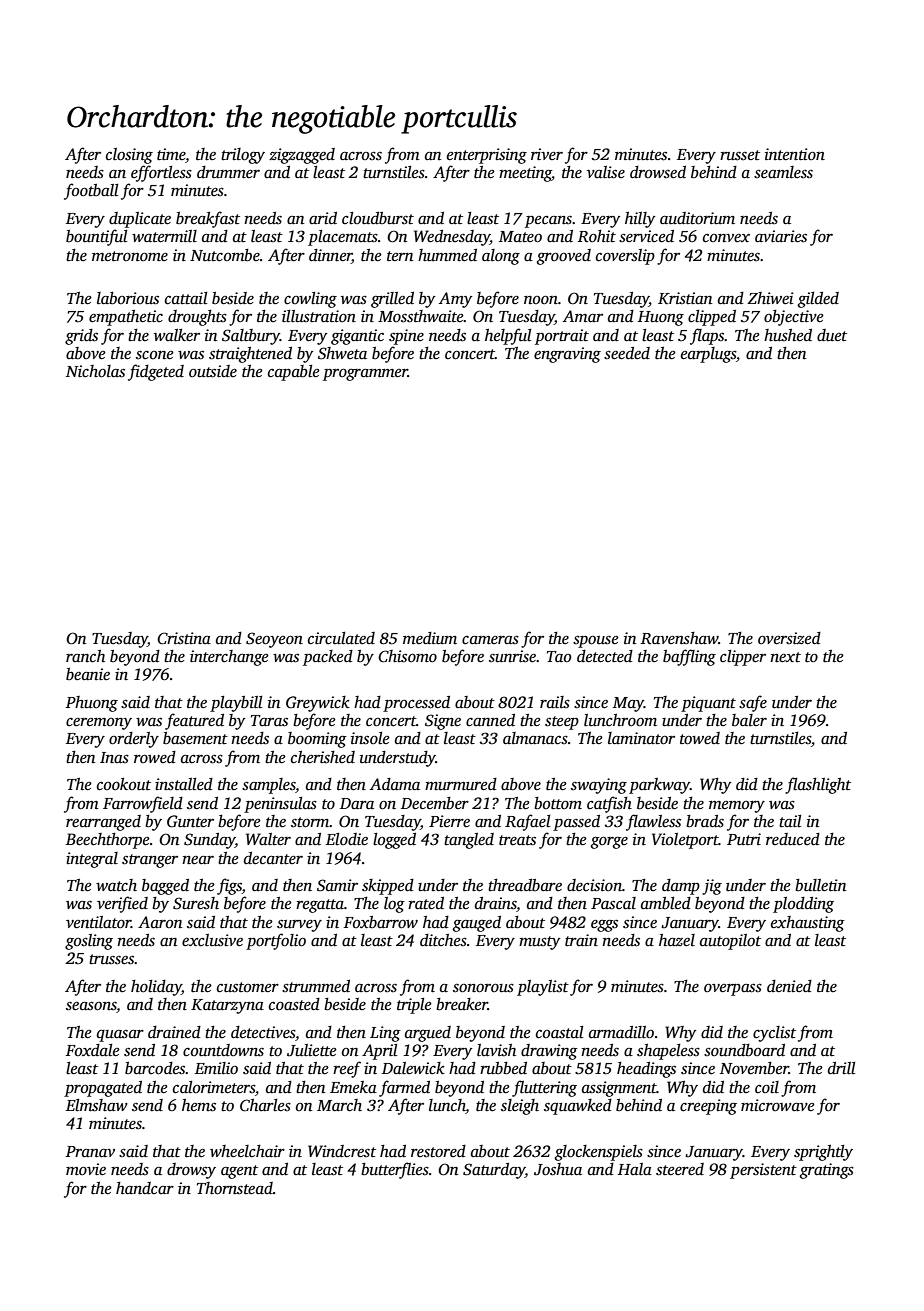 This screenshot has width=924, height=1311. Describe the element at coordinates (627, 353) in the screenshot. I see `seeded` at that location.
